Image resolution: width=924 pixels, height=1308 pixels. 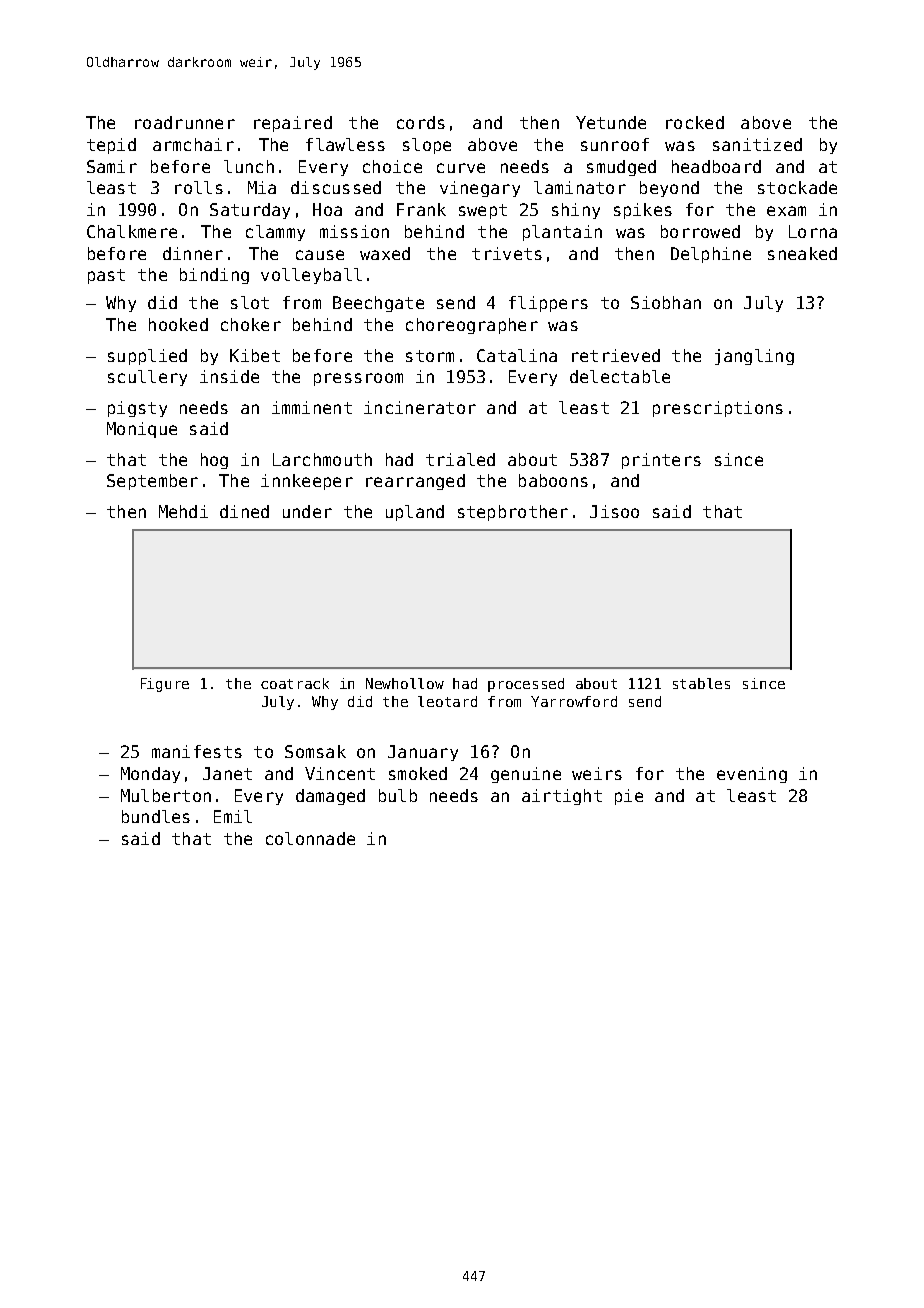 I want to click on Yetunde, so click(x=611, y=122).
